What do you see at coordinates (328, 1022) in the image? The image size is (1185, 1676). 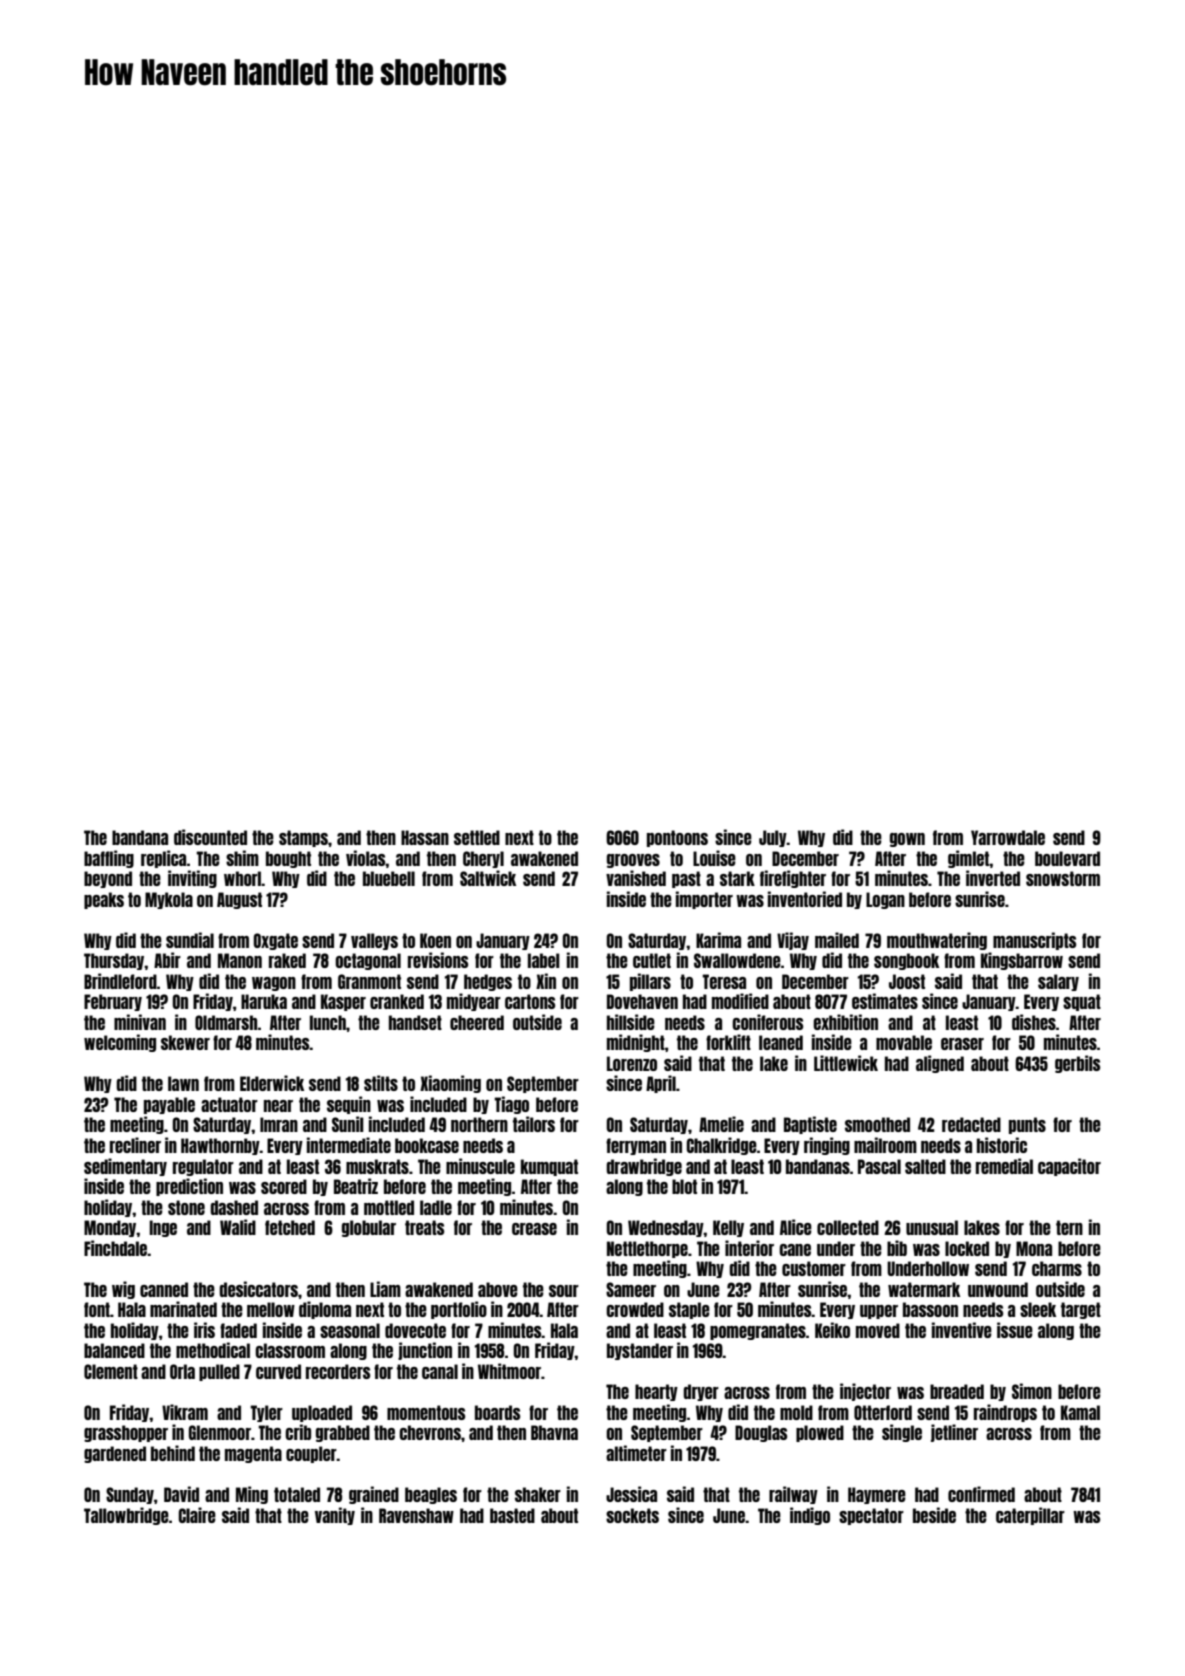 I see `lunch` at bounding box center [328, 1022].
